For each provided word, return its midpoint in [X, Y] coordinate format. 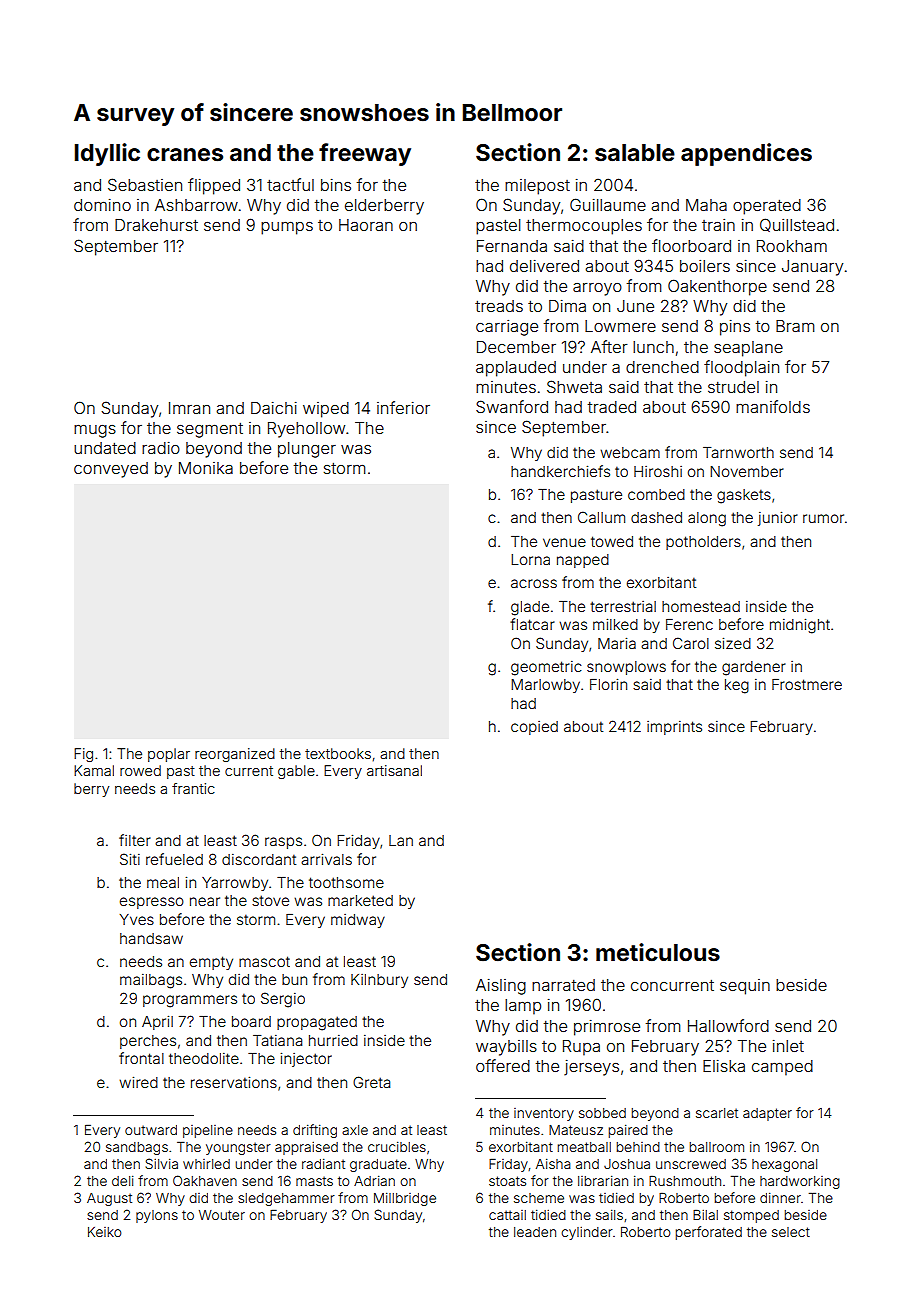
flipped [214, 186]
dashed [656, 517]
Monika [206, 468]
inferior [403, 407]
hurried [333, 1040]
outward [151, 1130]
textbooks [338, 753]
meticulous [658, 952]
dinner [780, 1198]
